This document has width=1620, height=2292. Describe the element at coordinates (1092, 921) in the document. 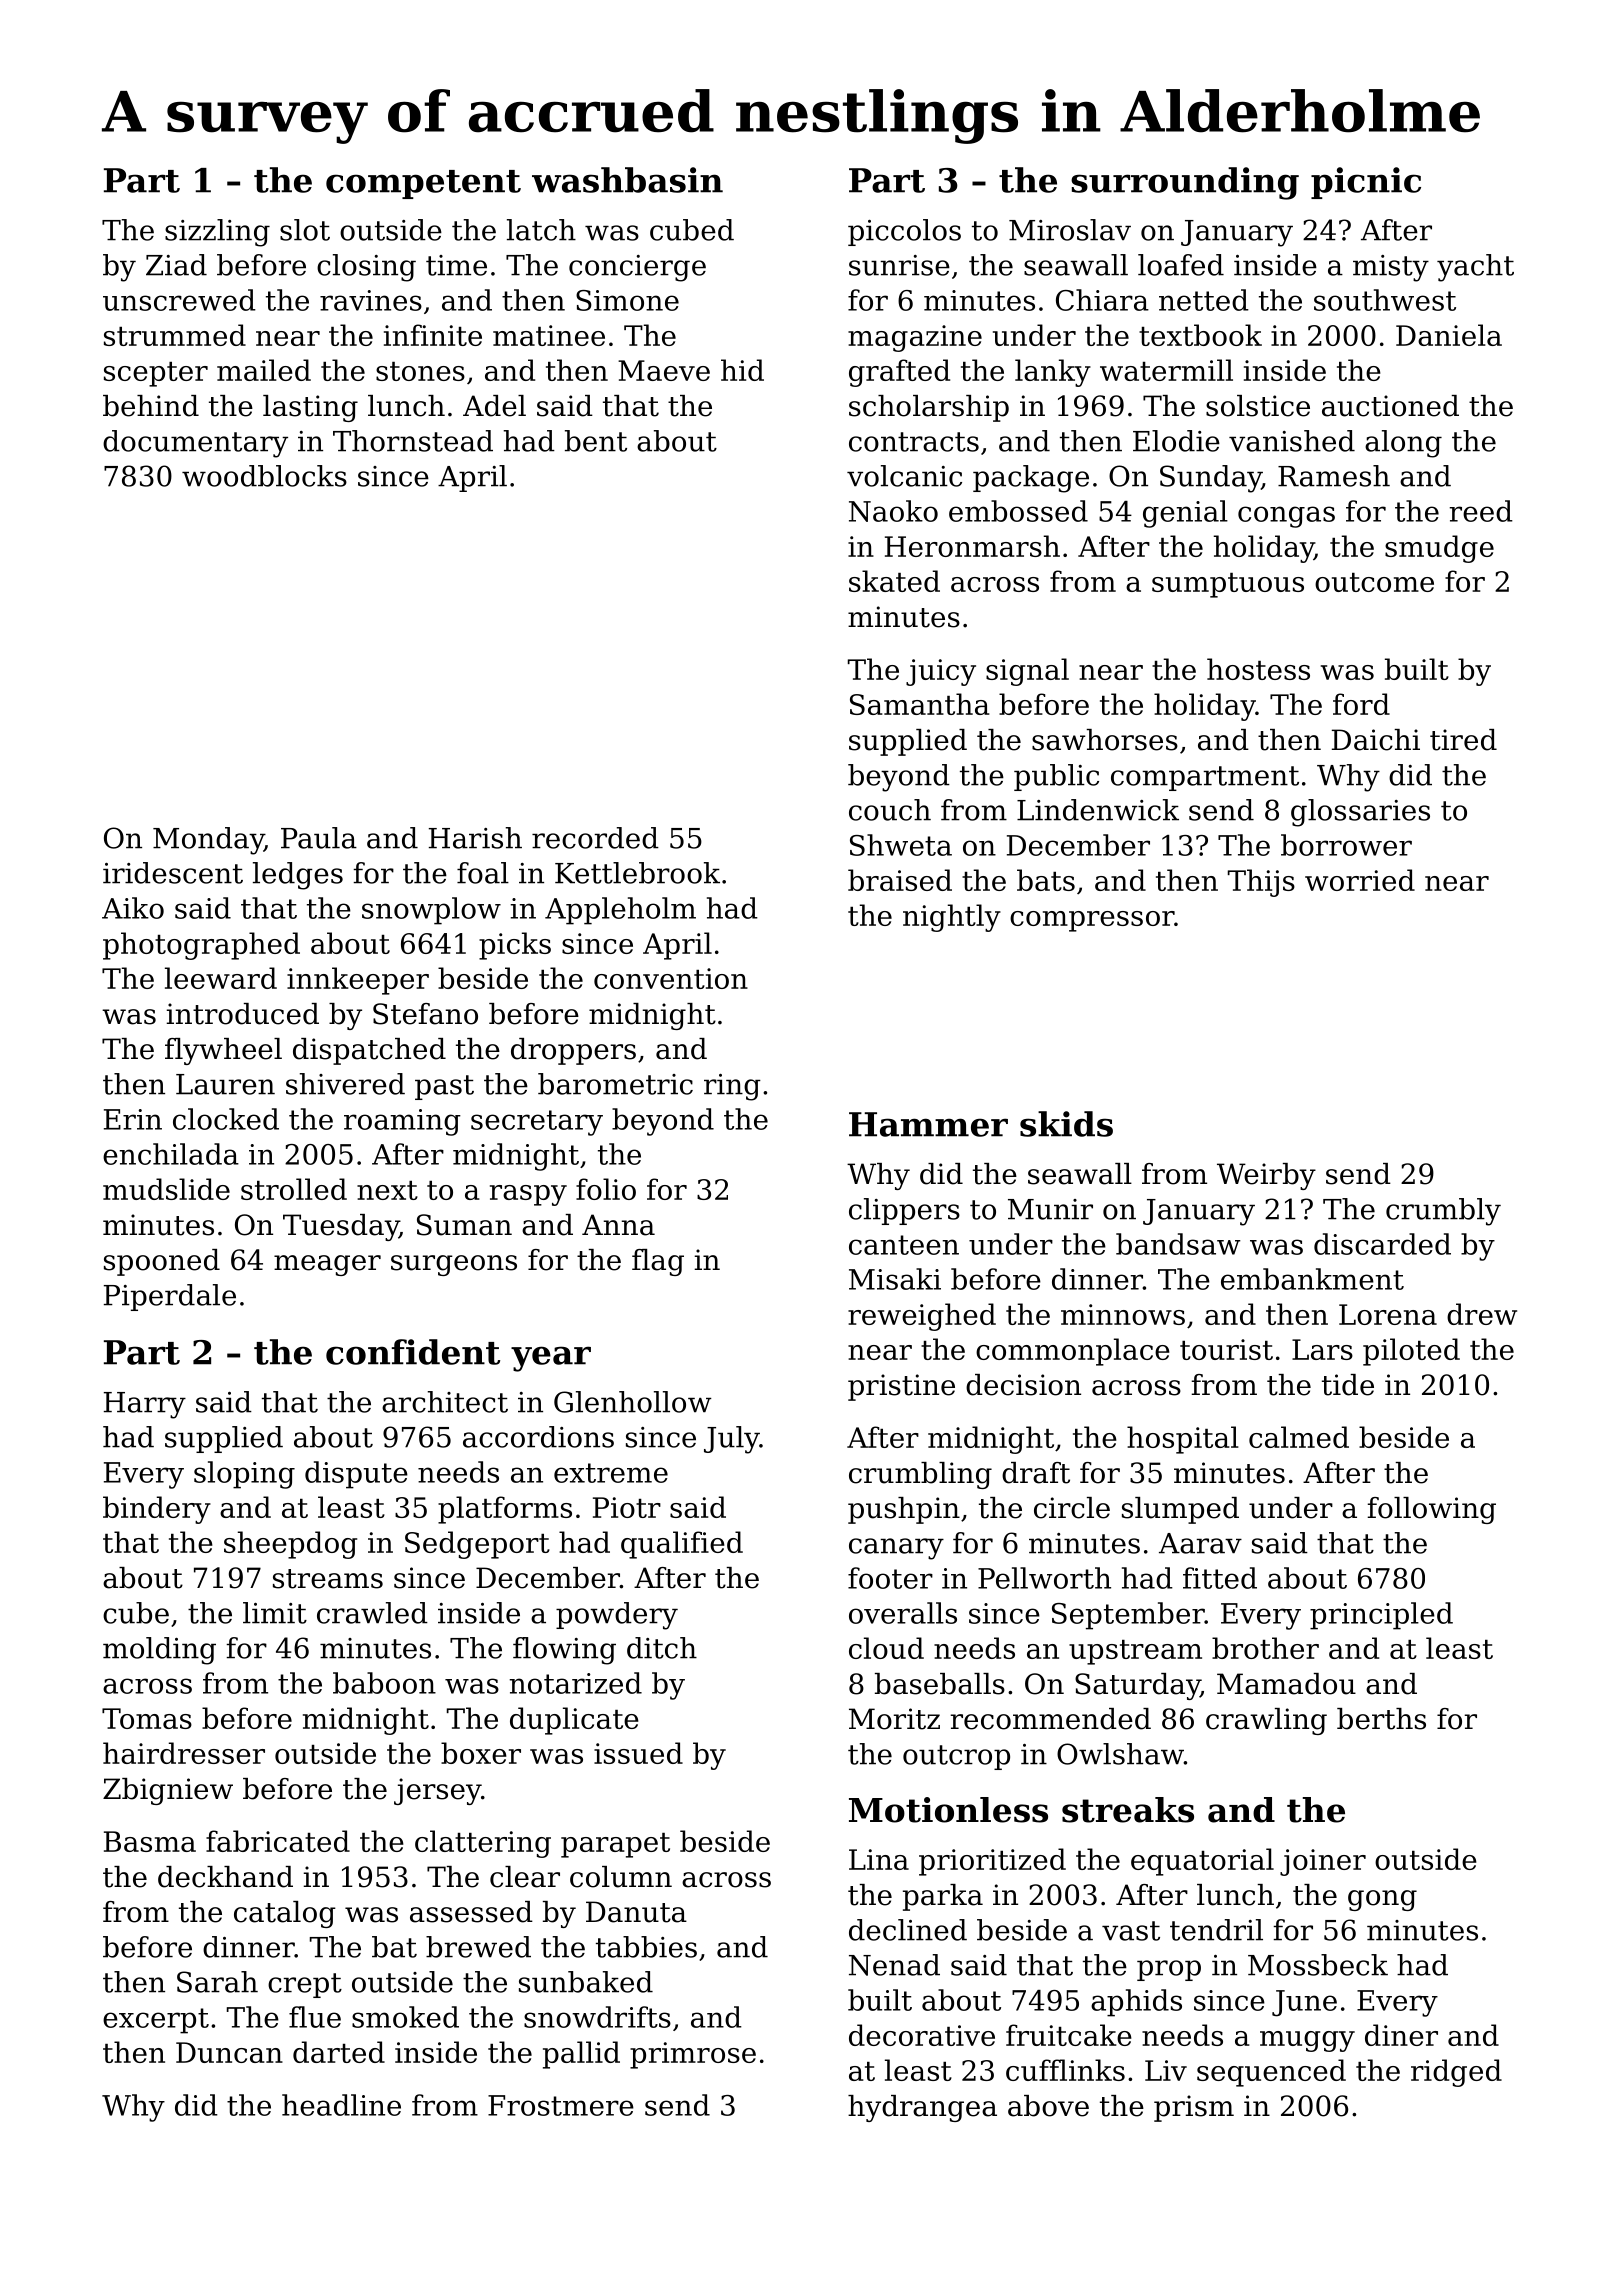

I see `compressor` at that location.
